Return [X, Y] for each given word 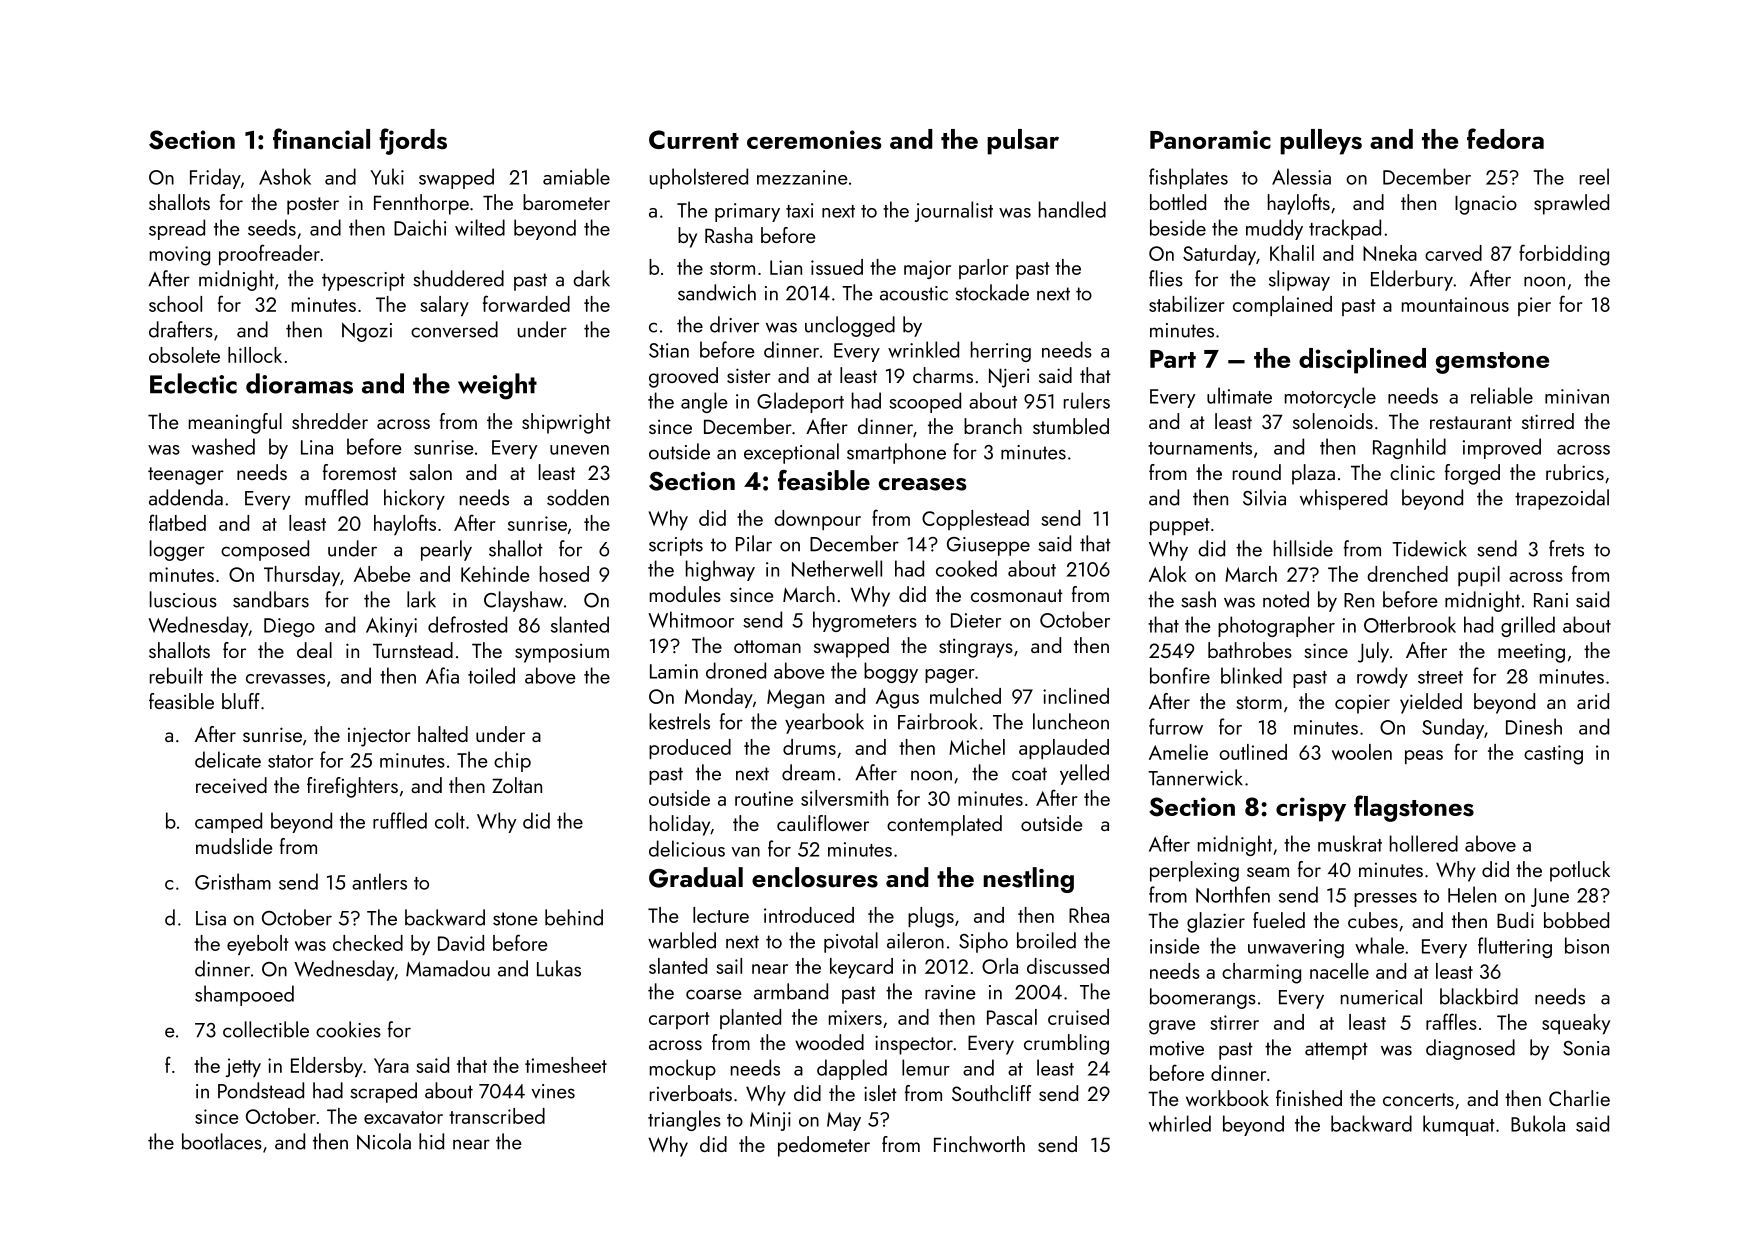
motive [1177, 1048]
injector [379, 737]
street [1440, 677]
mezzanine [802, 177]
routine [764, 798]
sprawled [1571, 204]
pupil [1479, 576]
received [231, 785]
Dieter [976, 620]
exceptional [791, 453]
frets [1566, 548]
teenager [186, 476]
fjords [413, 141]
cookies [348, 1029]
